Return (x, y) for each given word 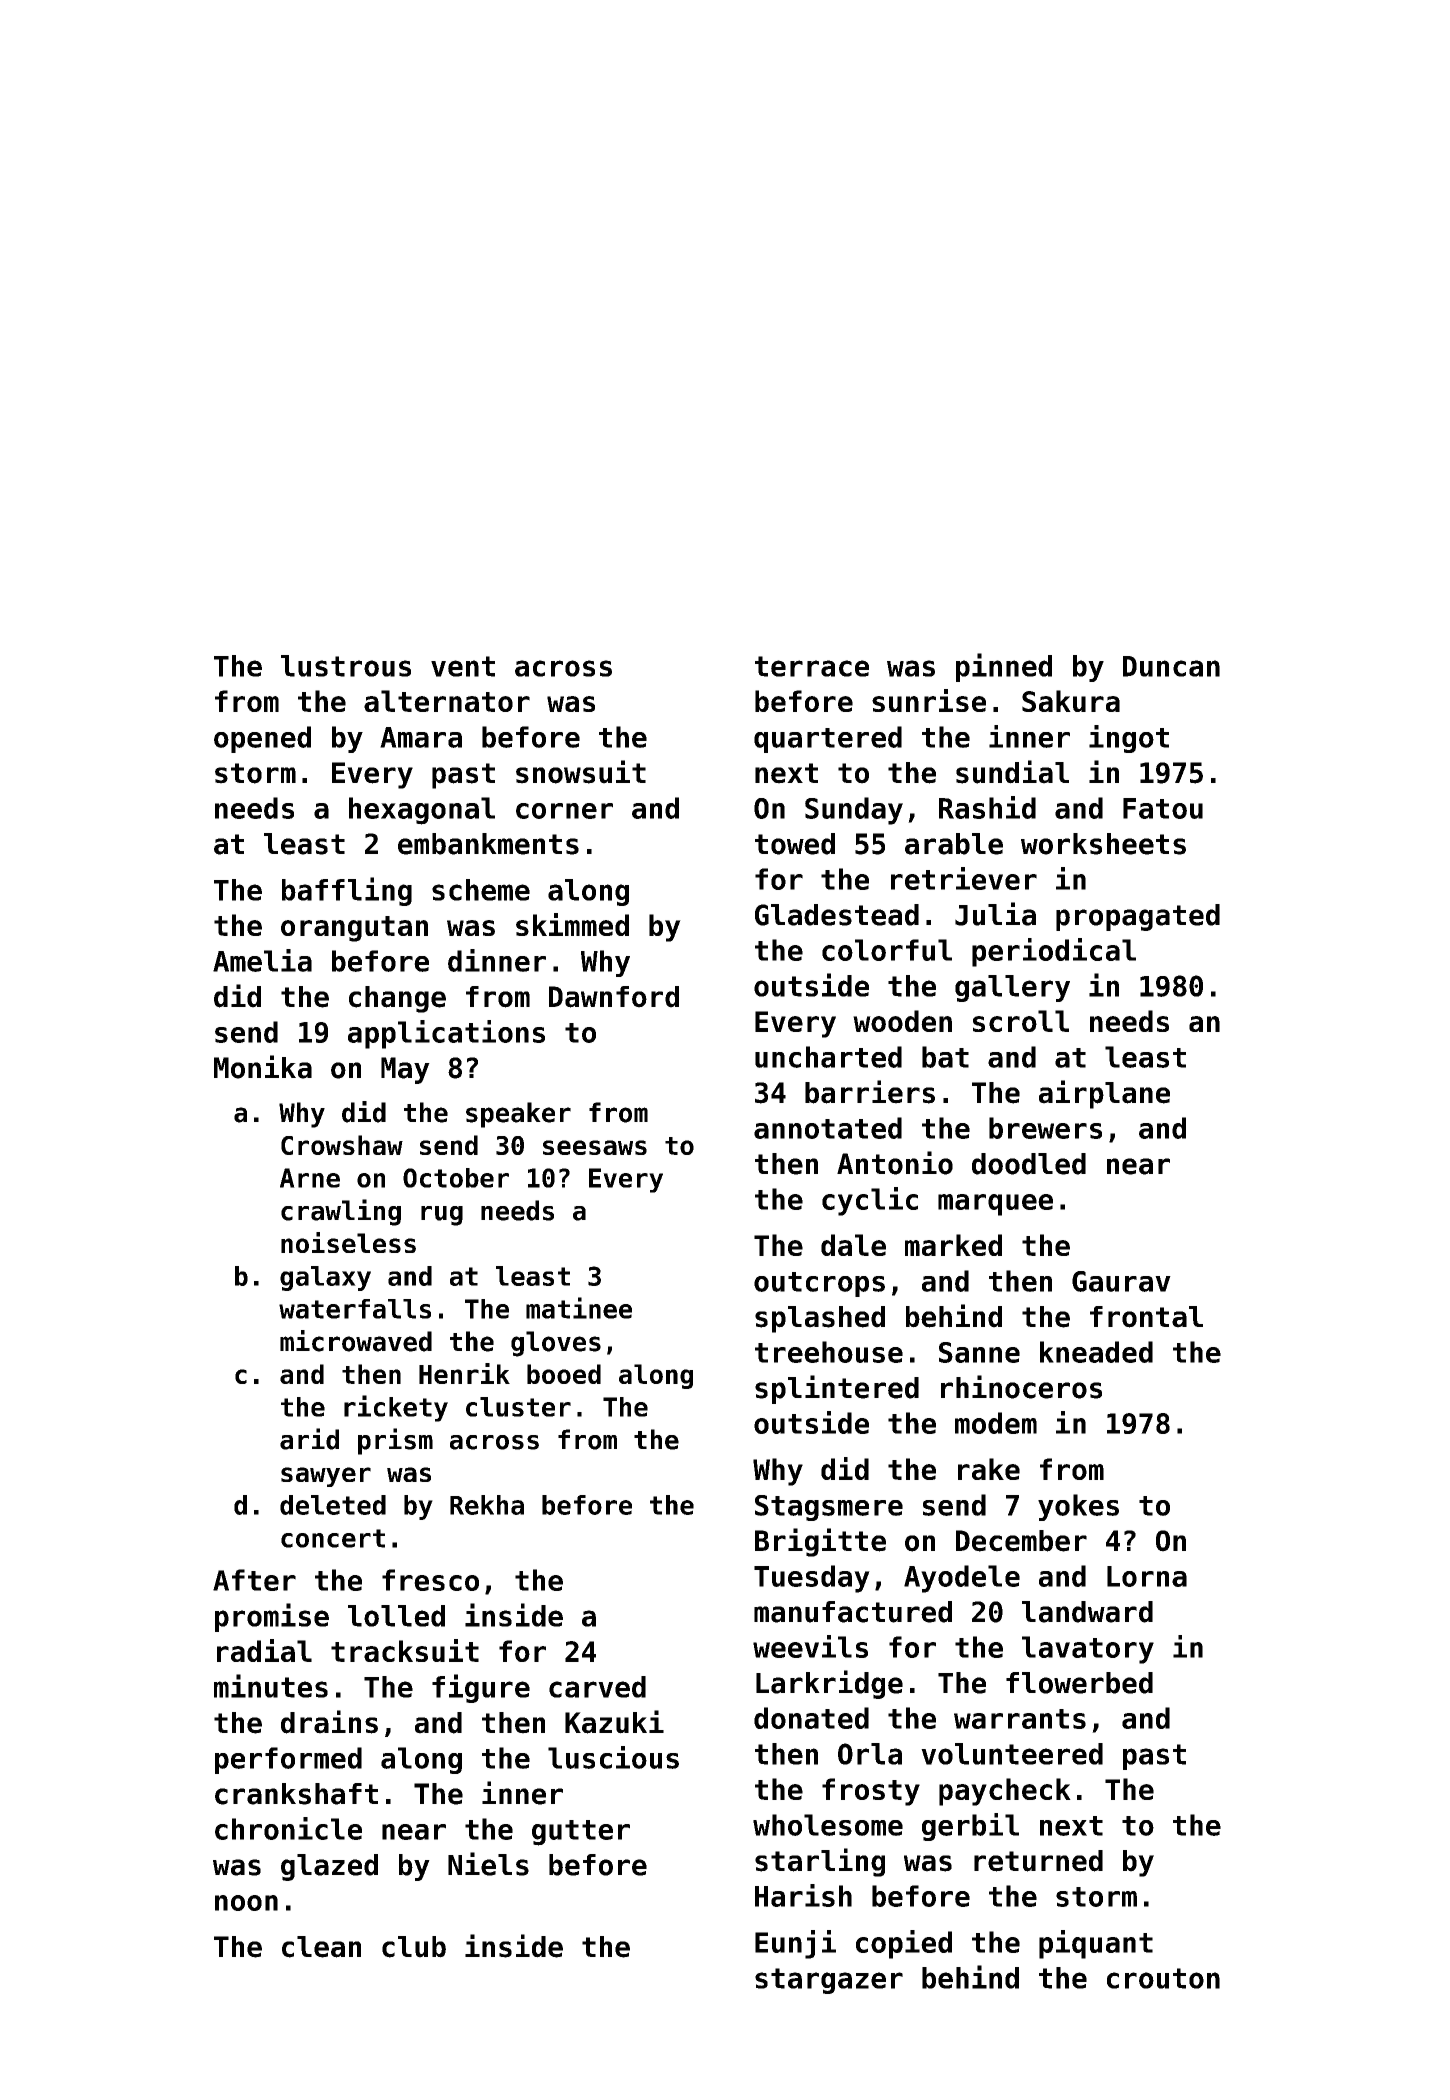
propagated (1138, 917)
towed (795, 844)
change (397, 999)
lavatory (1088, 1650)
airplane (1104, 1094)
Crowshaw (342, 1145)
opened (262, 739)
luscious (613, 1757)
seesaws (595, 1147)
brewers (1045, 1128)
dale (853, 1245)
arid (309, 1439)
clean (321, 1947)
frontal (1146, 1317)
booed (564, 1374)
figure (481, 1688)
